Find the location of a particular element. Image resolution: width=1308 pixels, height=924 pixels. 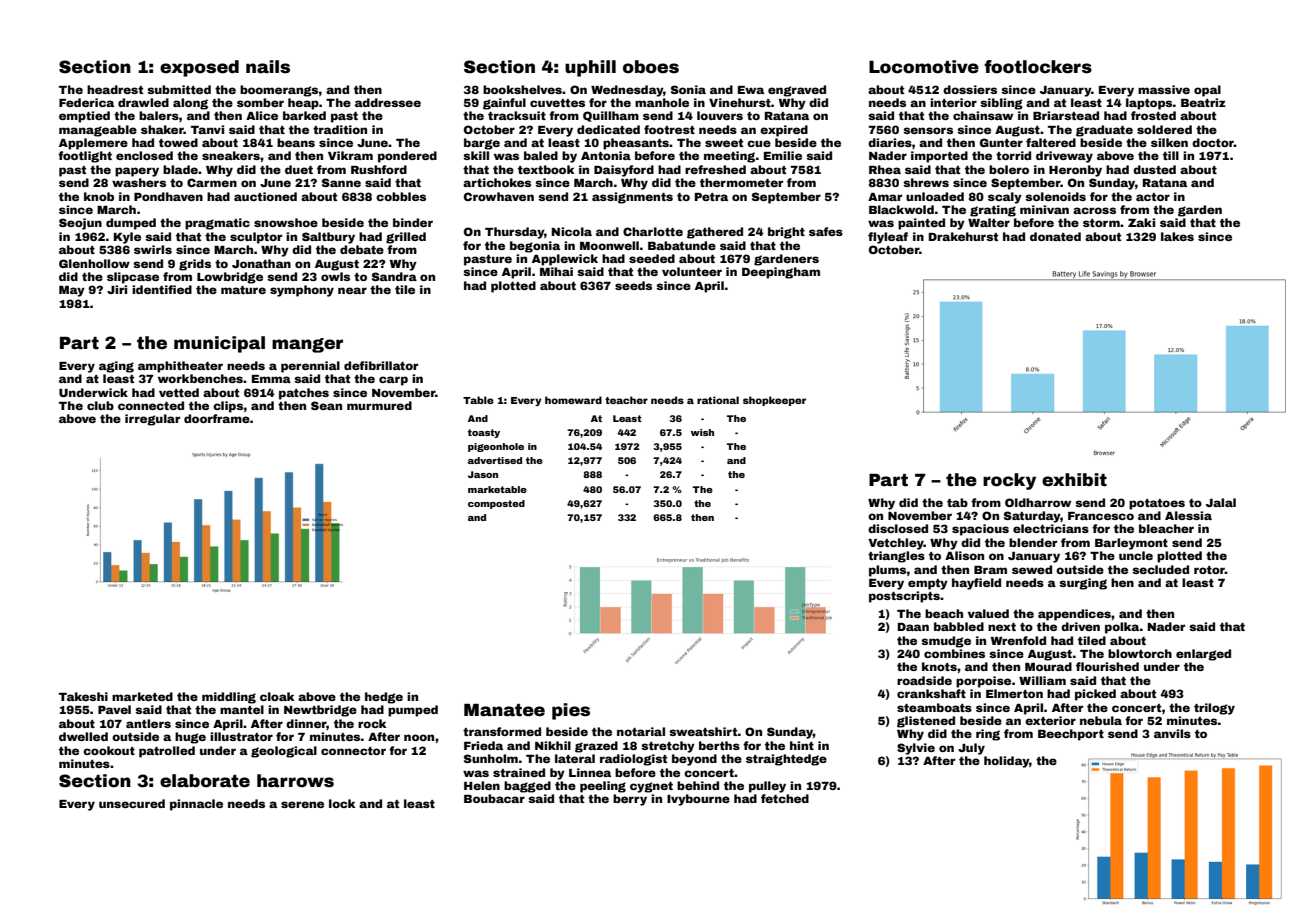

Locomotive is located at coordinates (924, 67).
